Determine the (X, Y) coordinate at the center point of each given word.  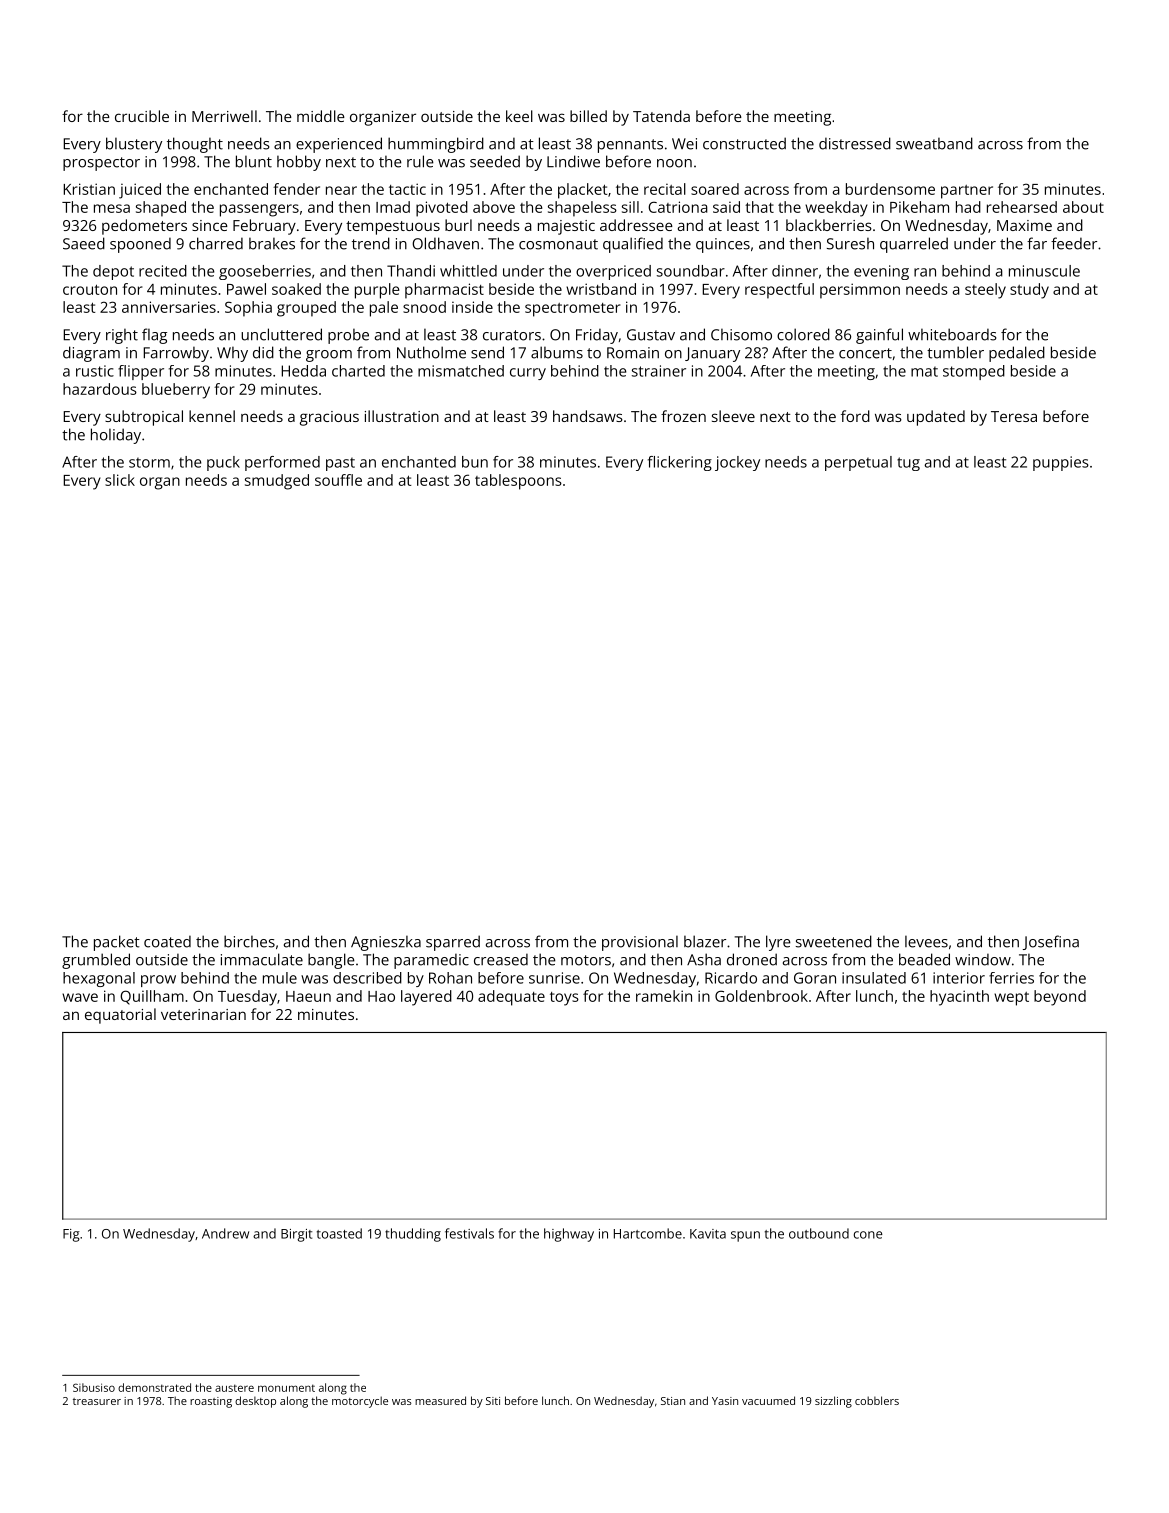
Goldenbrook (761, 996)
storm (149, 463)
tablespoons (518, 482)
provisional (640, 943)
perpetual (858, 463)
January (712, 354)
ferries (1011, 978)
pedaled (1017, 354)
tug (908, 464)
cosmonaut (558, 244)
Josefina (1051, 942)
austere (234, 1388)
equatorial (120, 1016)
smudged (277, 482)
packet (117, 943)
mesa (112, 208)
